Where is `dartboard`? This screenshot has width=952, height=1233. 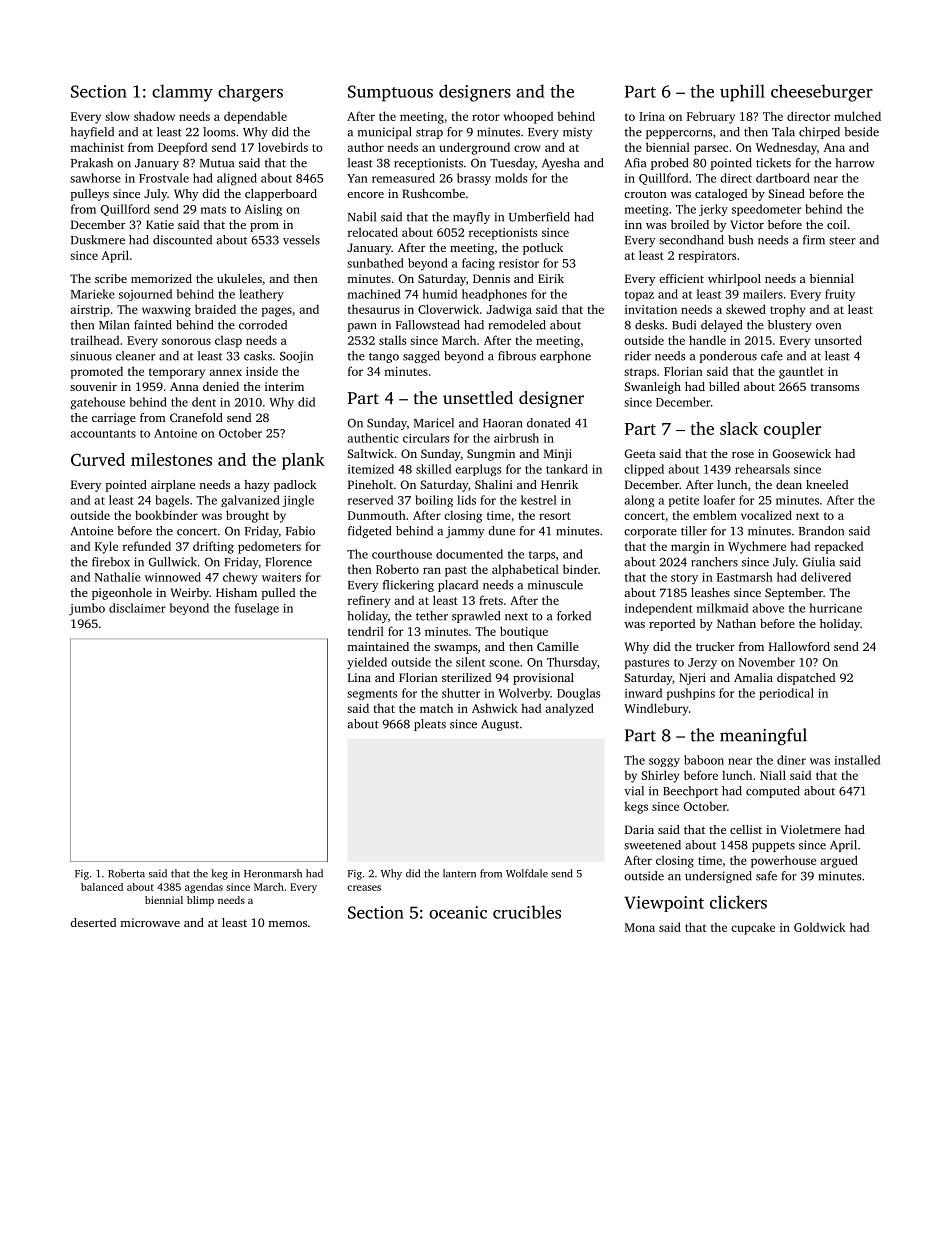
dartboard is located at coordinates (783, 178).
